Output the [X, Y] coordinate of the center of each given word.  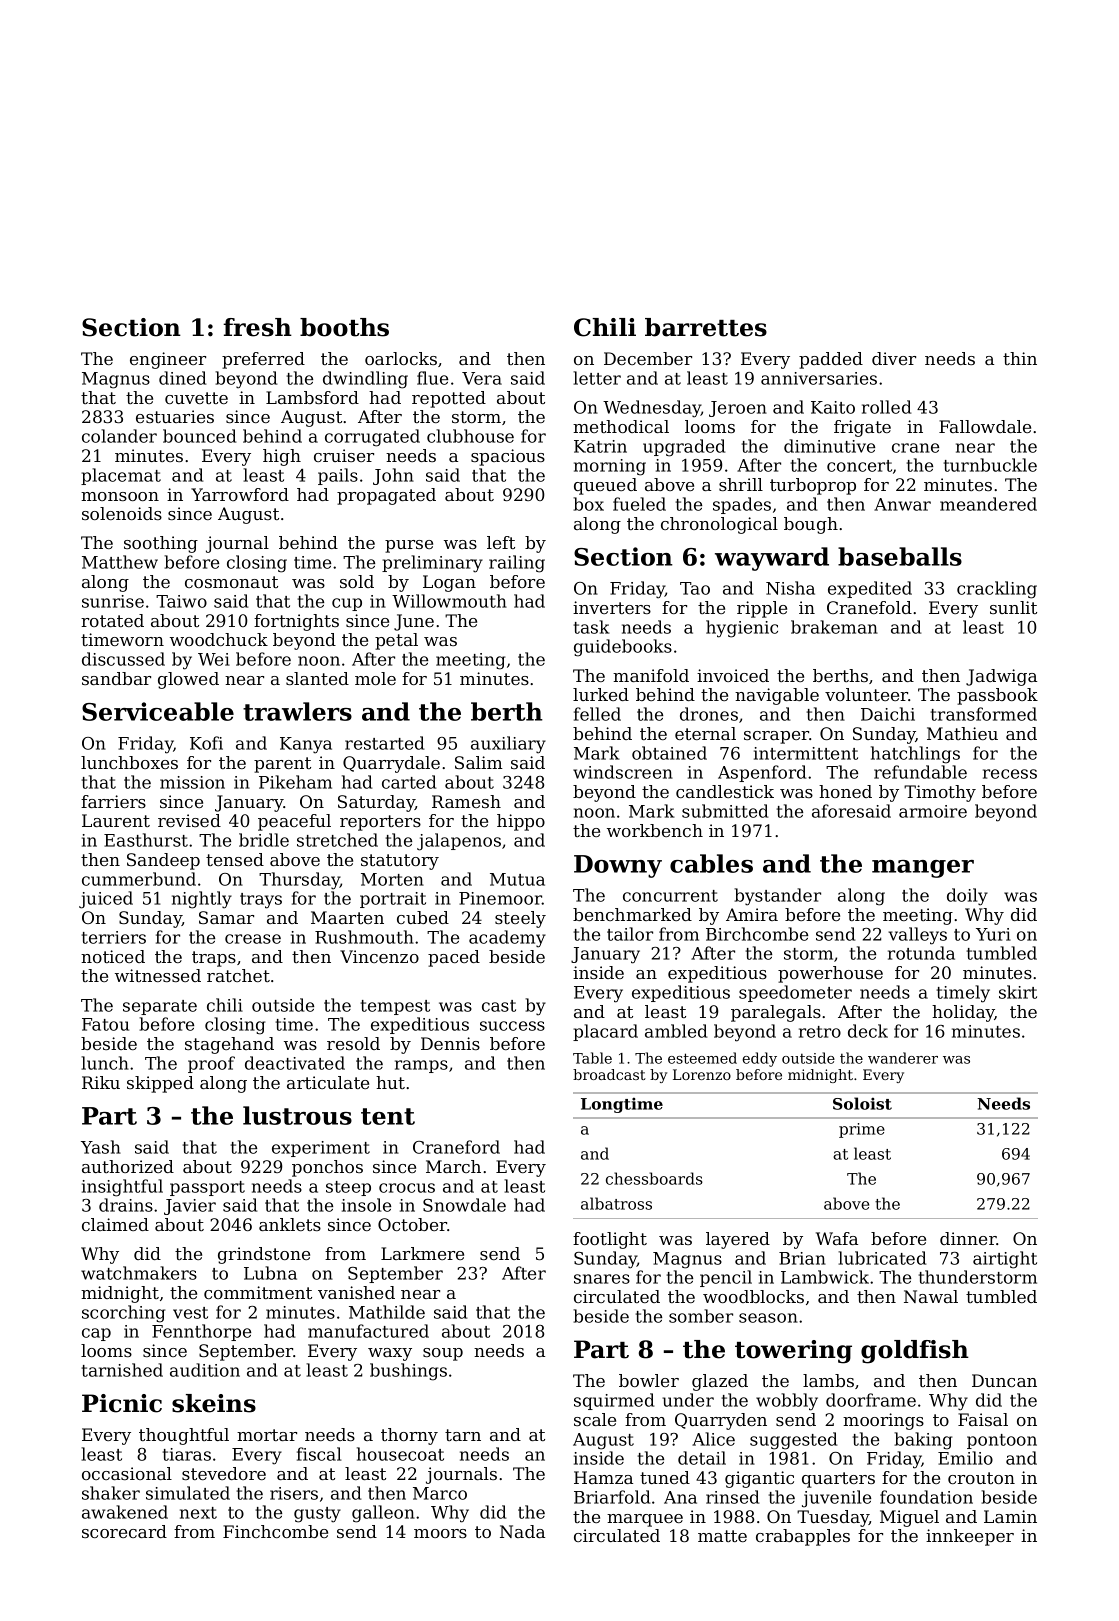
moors [440, 1533]
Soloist [862, 1103]
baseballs [900, 556]
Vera [482, 378]
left [501, 542]
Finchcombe [275, 1531]
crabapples [803, 1537]
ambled [676, 1031]
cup [347, 604]
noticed [113, 956]
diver [894, 358]
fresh [257, 327]
